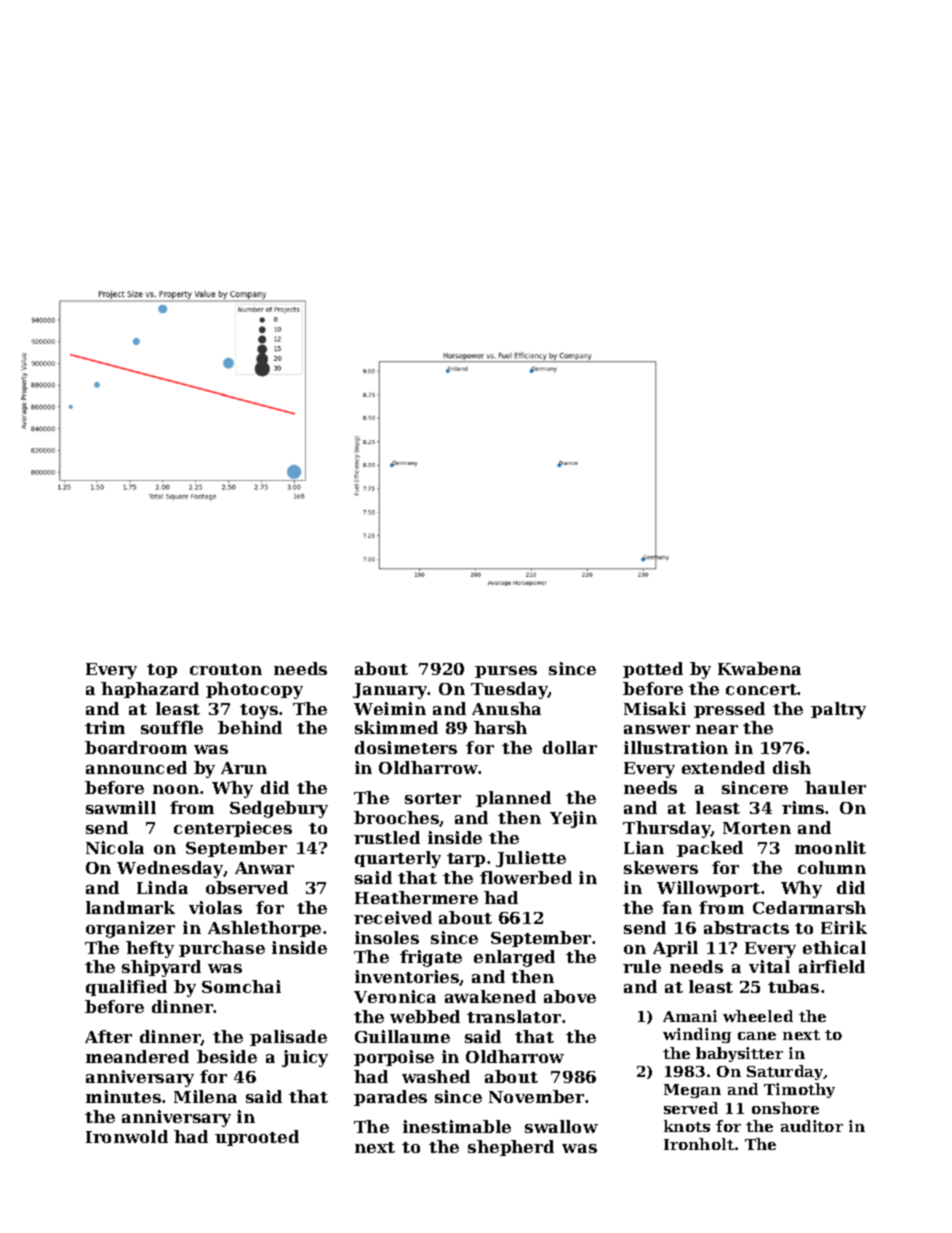 This document has width=952, height=1233. I want to click on inestimable, so click(457, 1126).
